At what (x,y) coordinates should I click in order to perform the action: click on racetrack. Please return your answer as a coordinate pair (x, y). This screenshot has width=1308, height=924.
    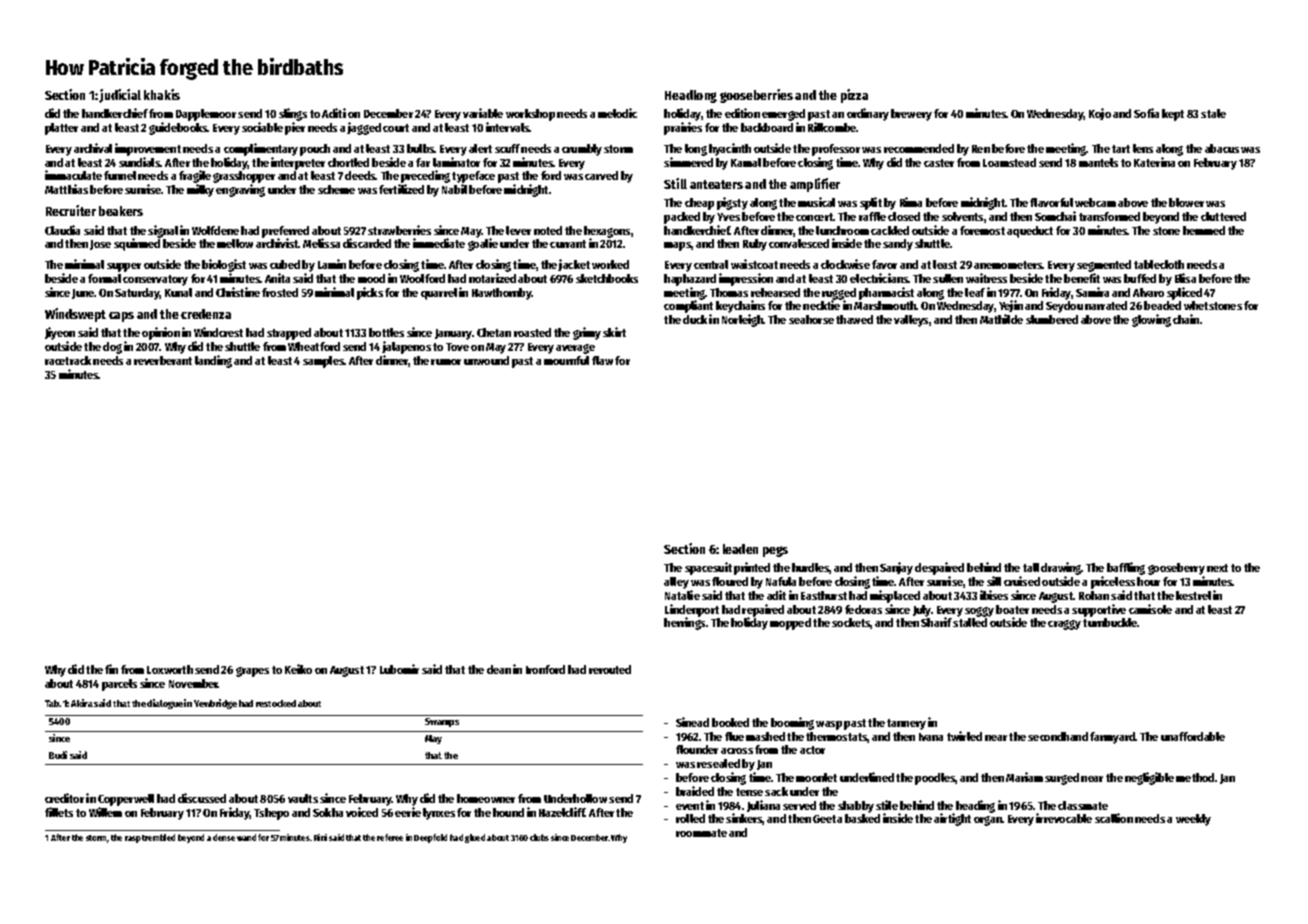
    Looking at the image, I should click on (68, 360).
